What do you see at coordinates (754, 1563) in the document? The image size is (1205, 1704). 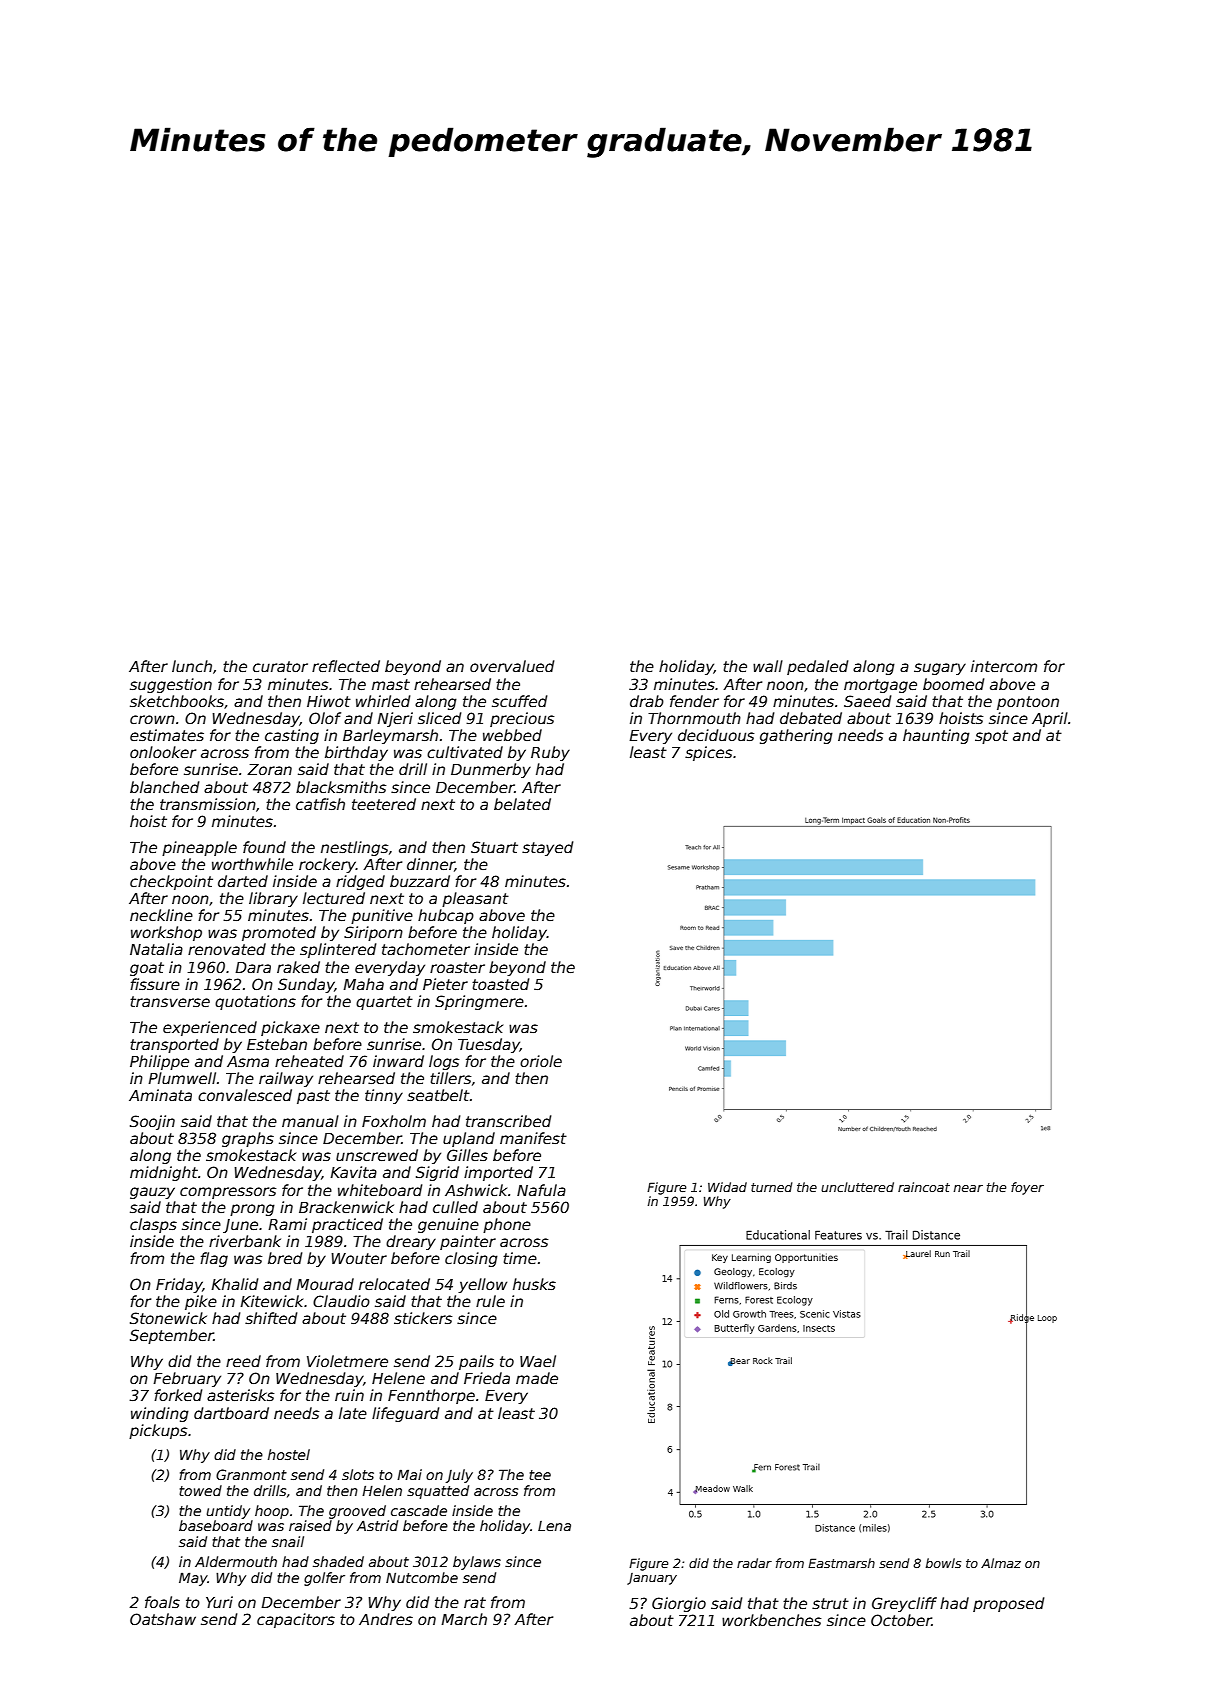 I see `radar` at bounding box center [754, 1563].
